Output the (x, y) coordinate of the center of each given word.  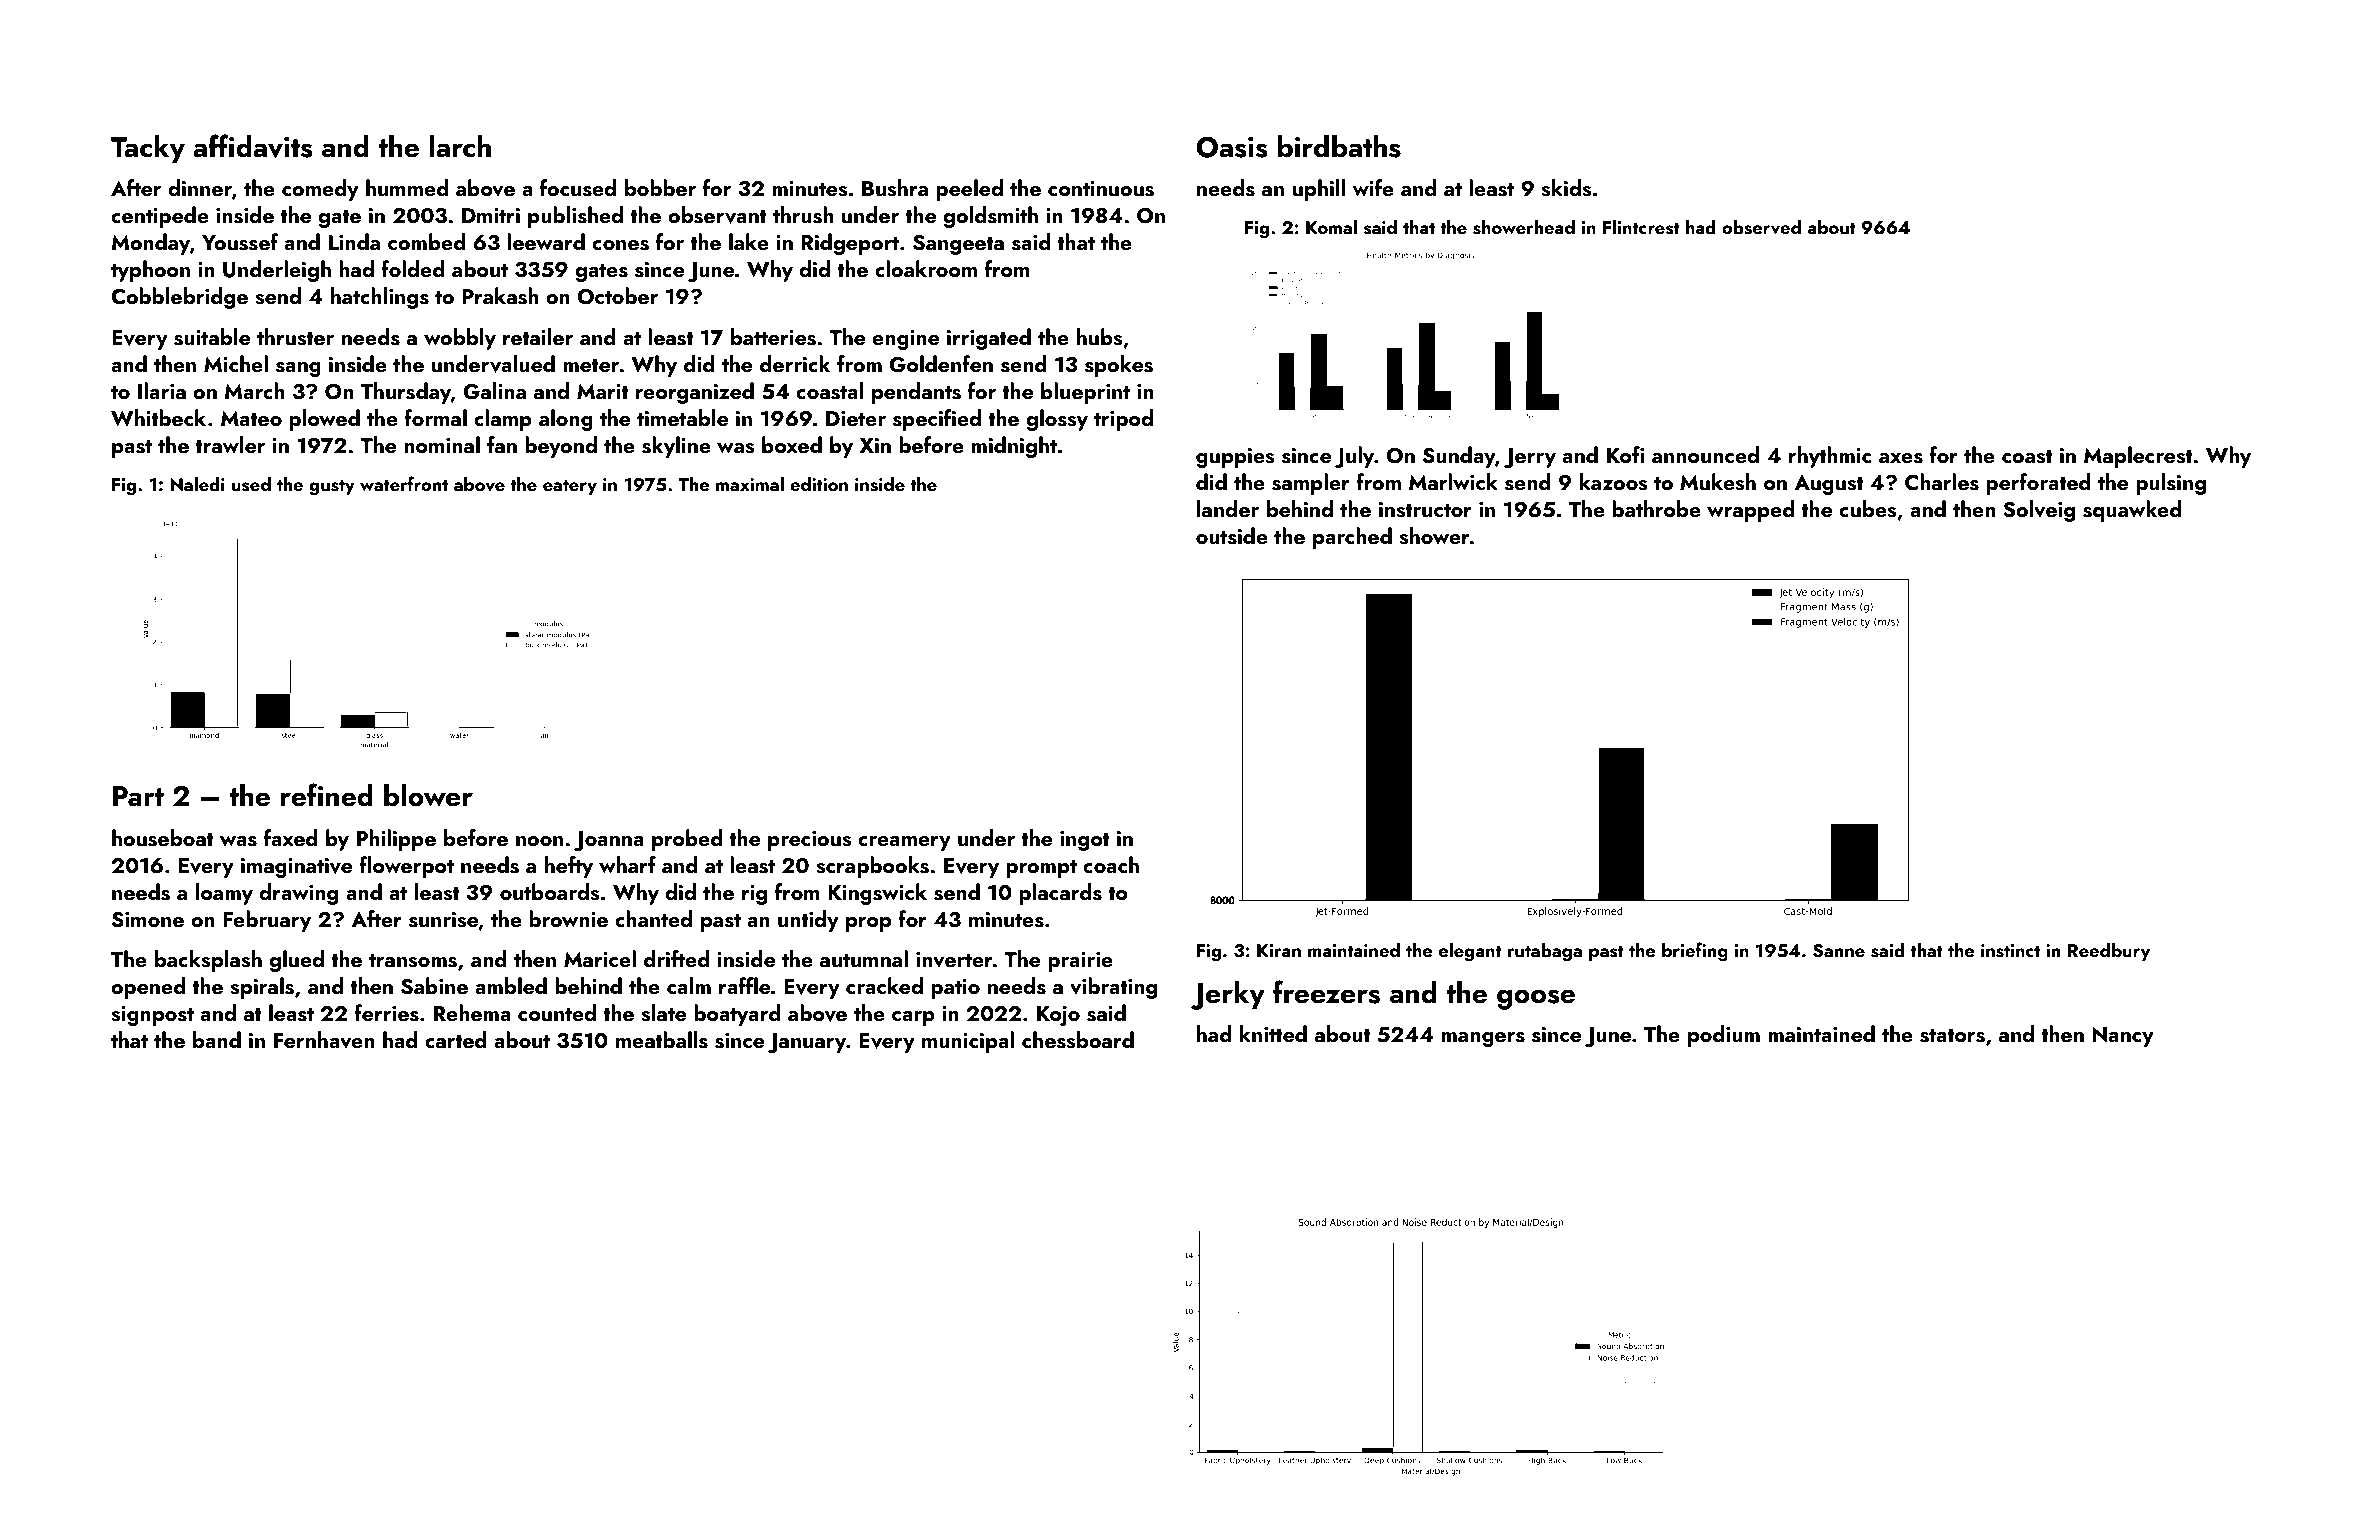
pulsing (2171, 484)
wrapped (1751, 511)
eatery (570, 487)
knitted (1273, 1033)
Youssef (240, 242)
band (217, 1039)
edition (819, 483)
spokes (1119, 366)
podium (1724, 1036)
